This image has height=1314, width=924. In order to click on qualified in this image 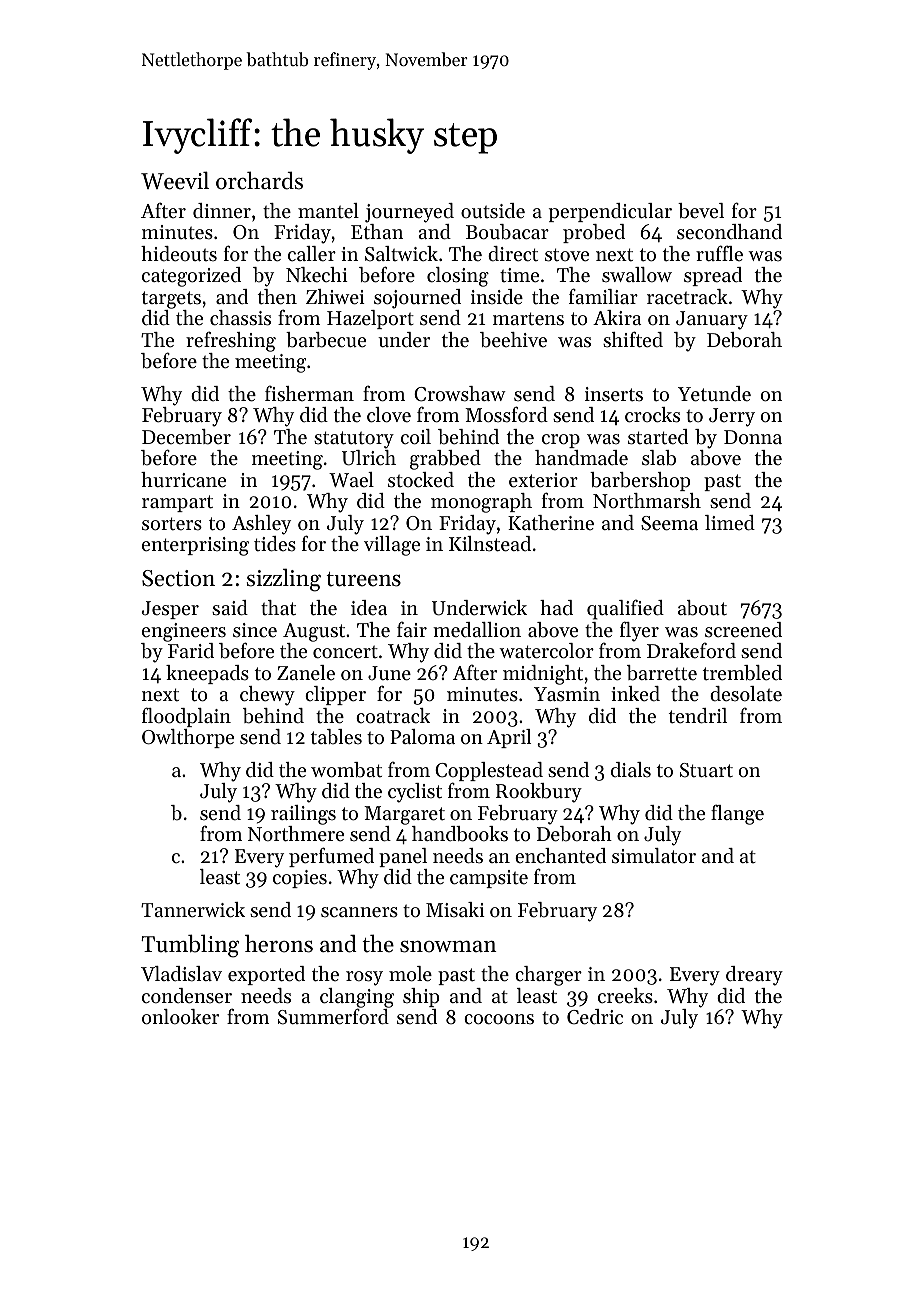, I will do `click(625, 610)`.
